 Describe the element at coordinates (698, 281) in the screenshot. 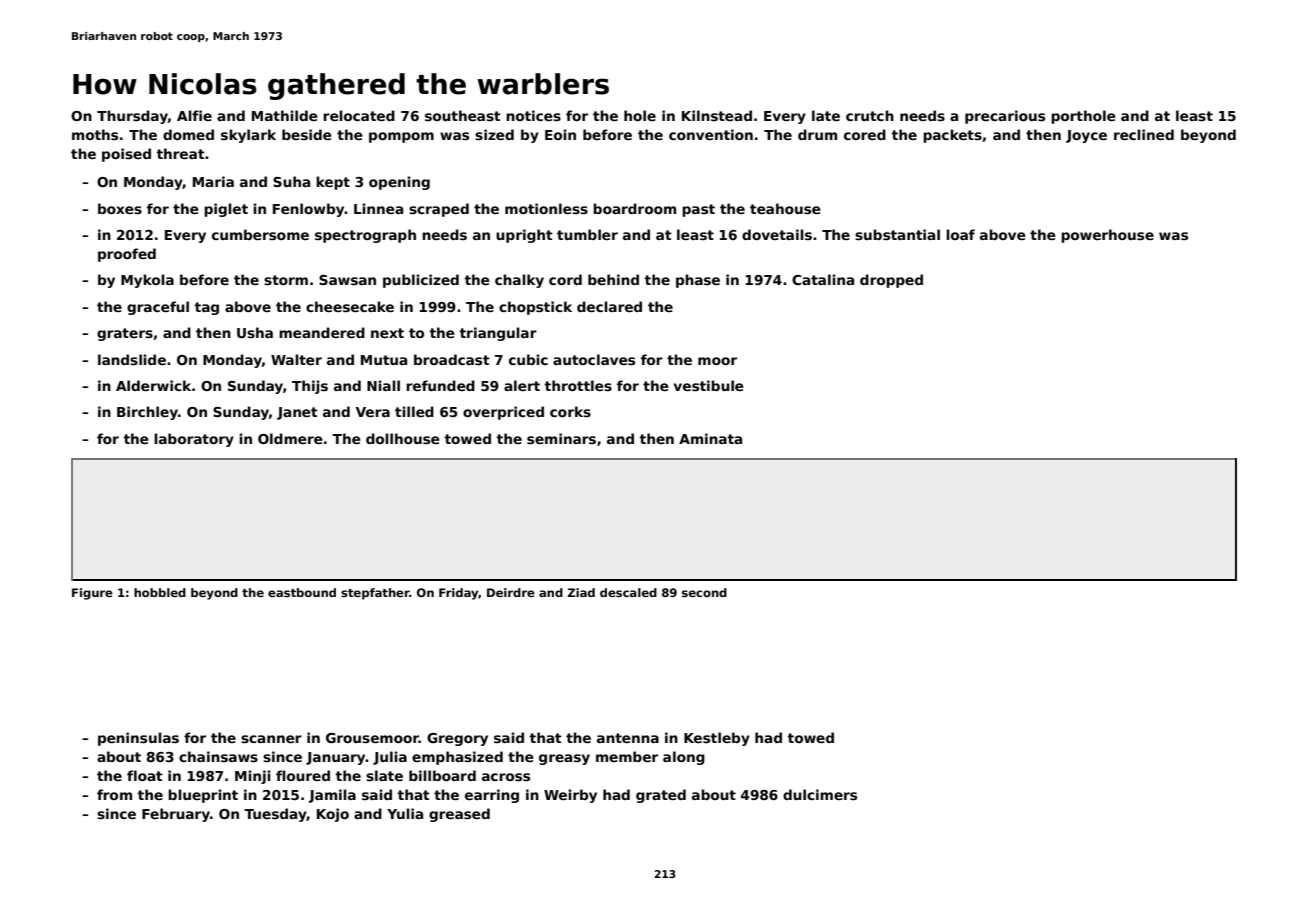

I see `phase` at that location.
